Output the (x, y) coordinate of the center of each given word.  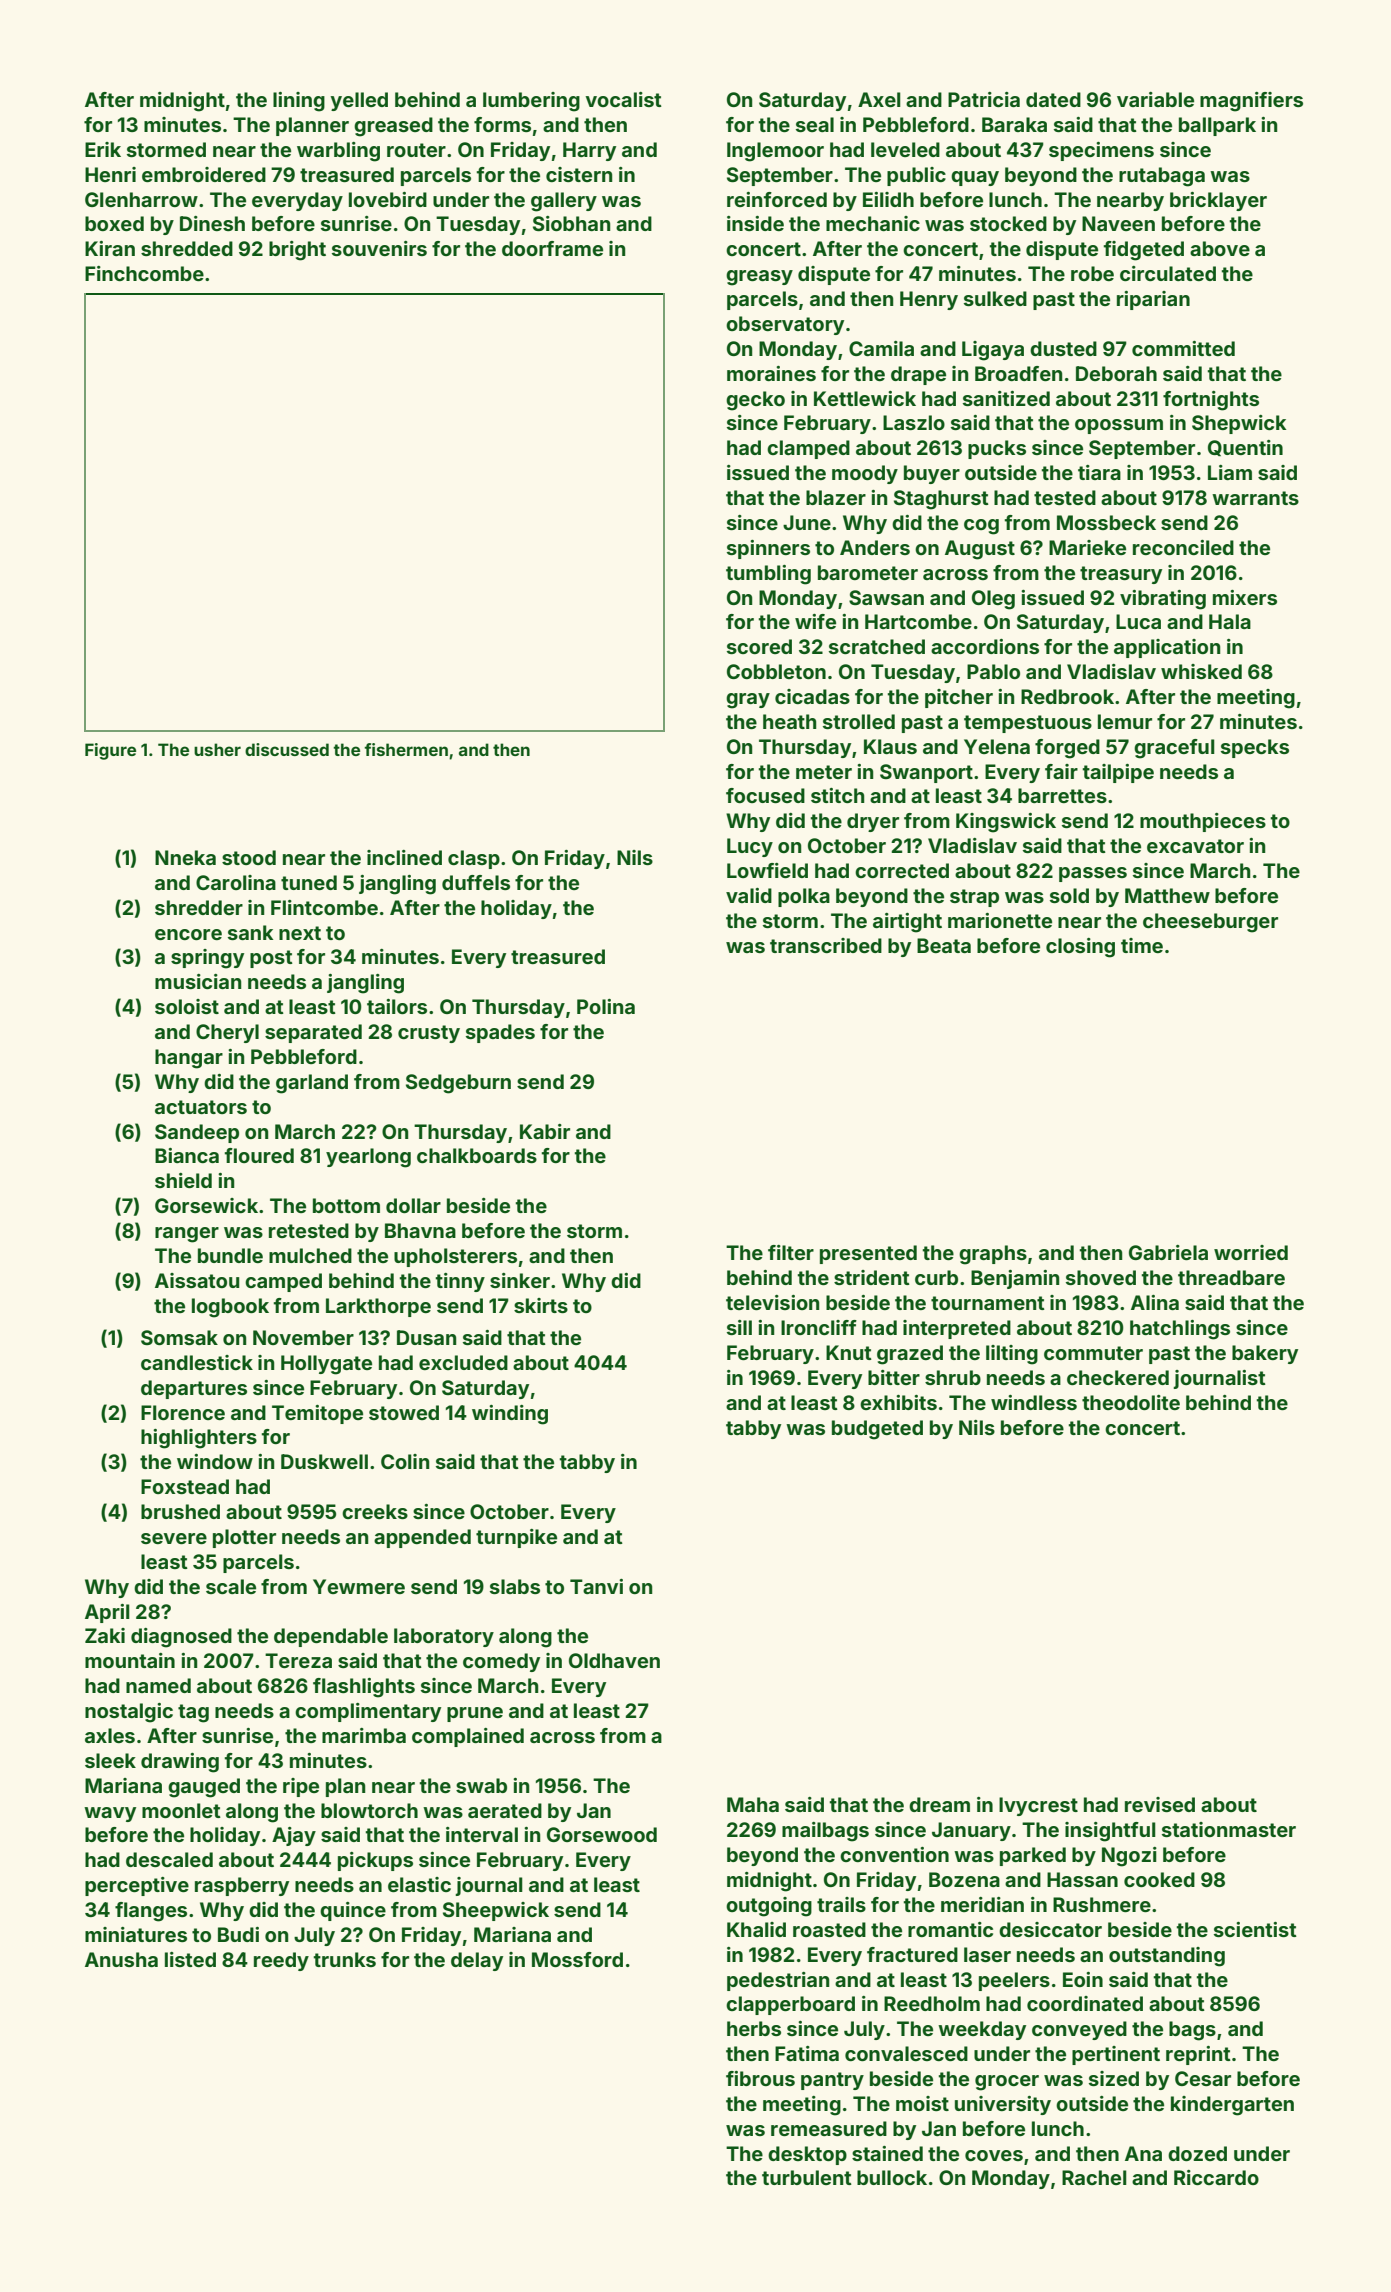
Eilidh (888, 199)
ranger (187, 1235)
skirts (541, 1305)
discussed (287, 749)
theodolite (1131, 1402)
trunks (344, 1959)
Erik (103, 149)
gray (748, 701)
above (1220, 248)
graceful (1174, 749)
